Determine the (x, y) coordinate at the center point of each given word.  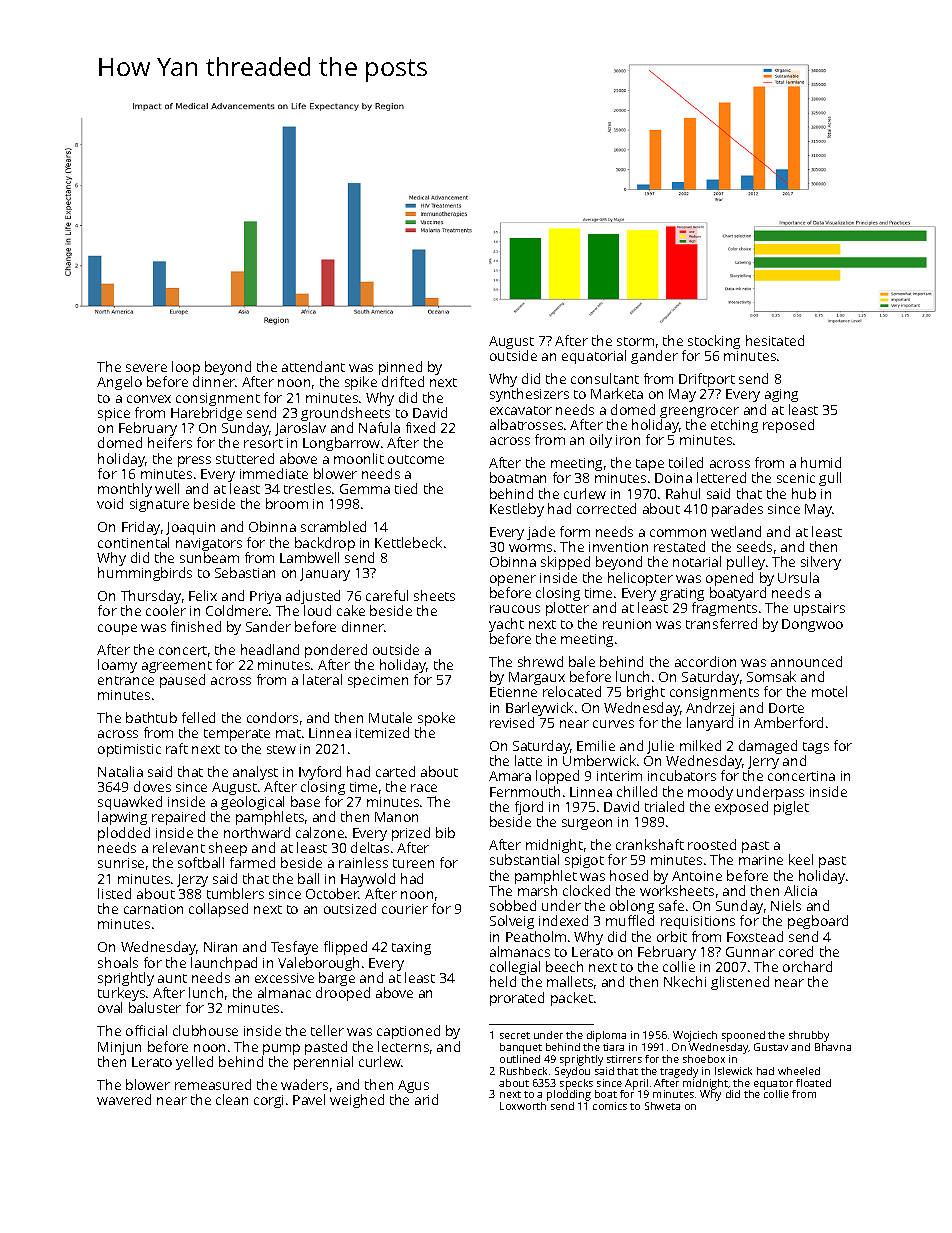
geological (252, 804)
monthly (125, 491)
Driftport (707, 380)
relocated (572, 692)
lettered (721, 477)
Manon (396, 817)
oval (110, 1007)
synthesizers (529, 395)
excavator (521, 410)
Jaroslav (300, 429)
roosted (712, 844)
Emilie (596, 745)
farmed (252, 862)
